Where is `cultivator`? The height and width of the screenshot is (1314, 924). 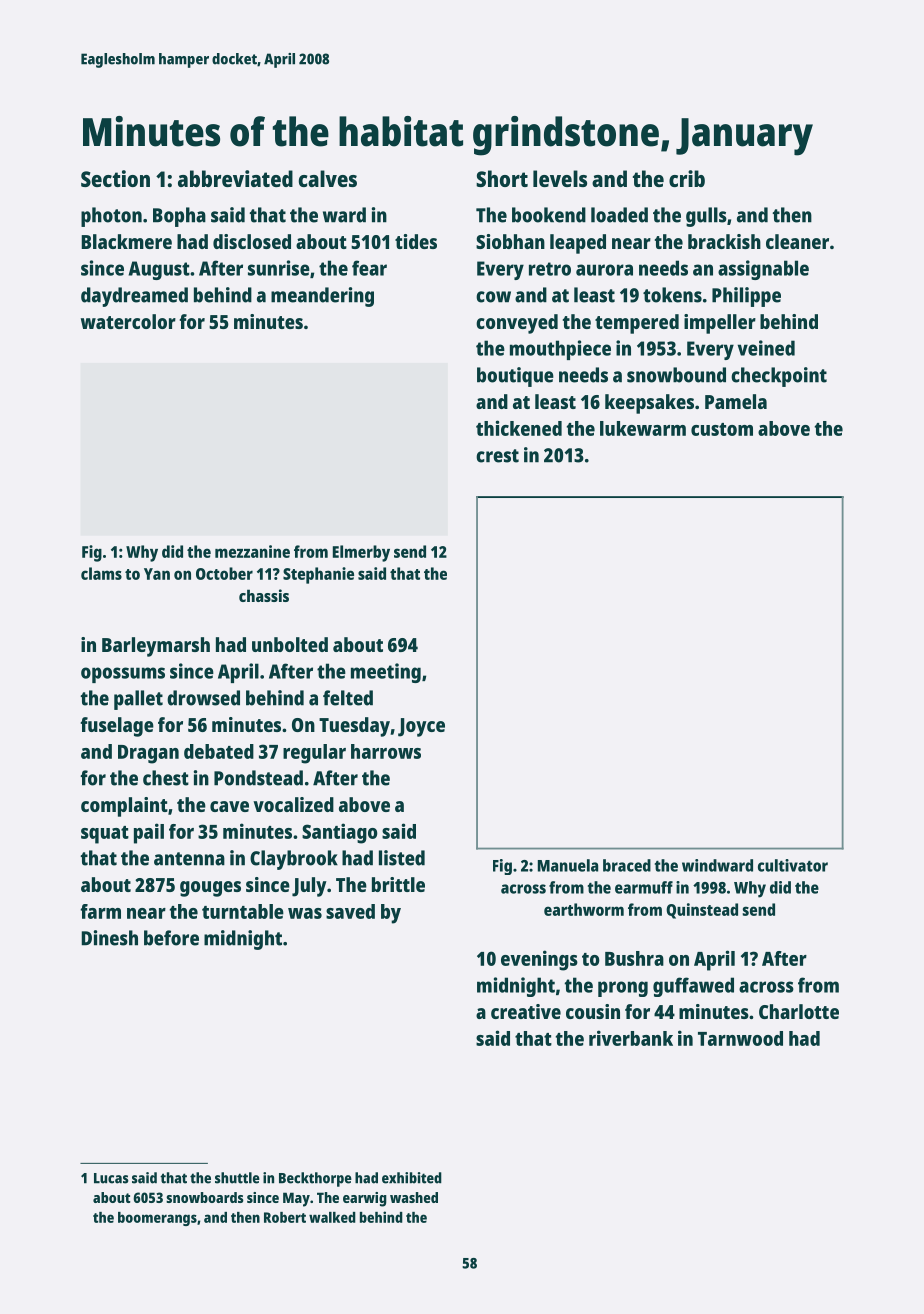 cultivator is located at coordinates (793, 865).
